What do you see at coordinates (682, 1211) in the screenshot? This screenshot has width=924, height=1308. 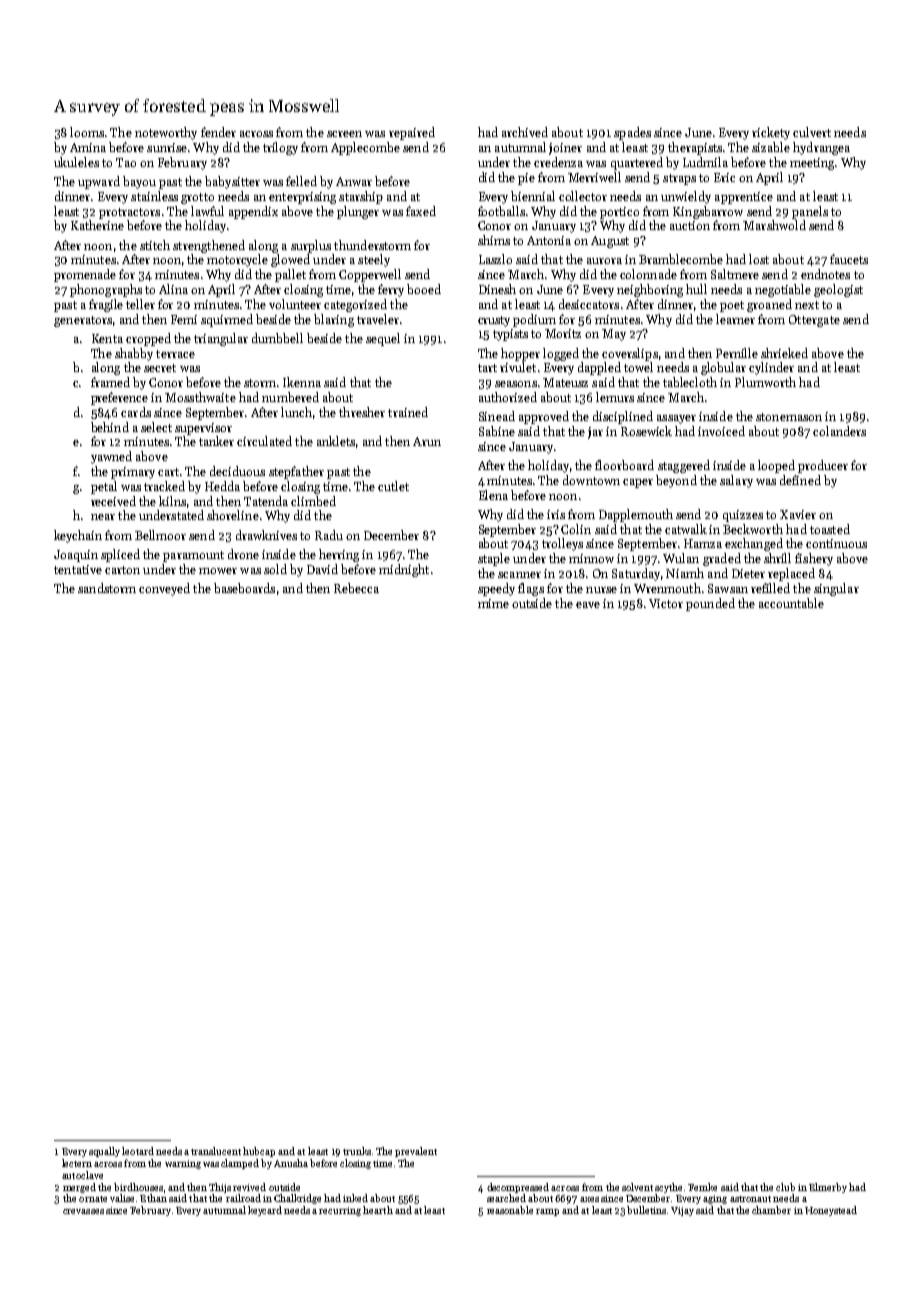 I see `Vijay` at bounding box center [682, 1211].
